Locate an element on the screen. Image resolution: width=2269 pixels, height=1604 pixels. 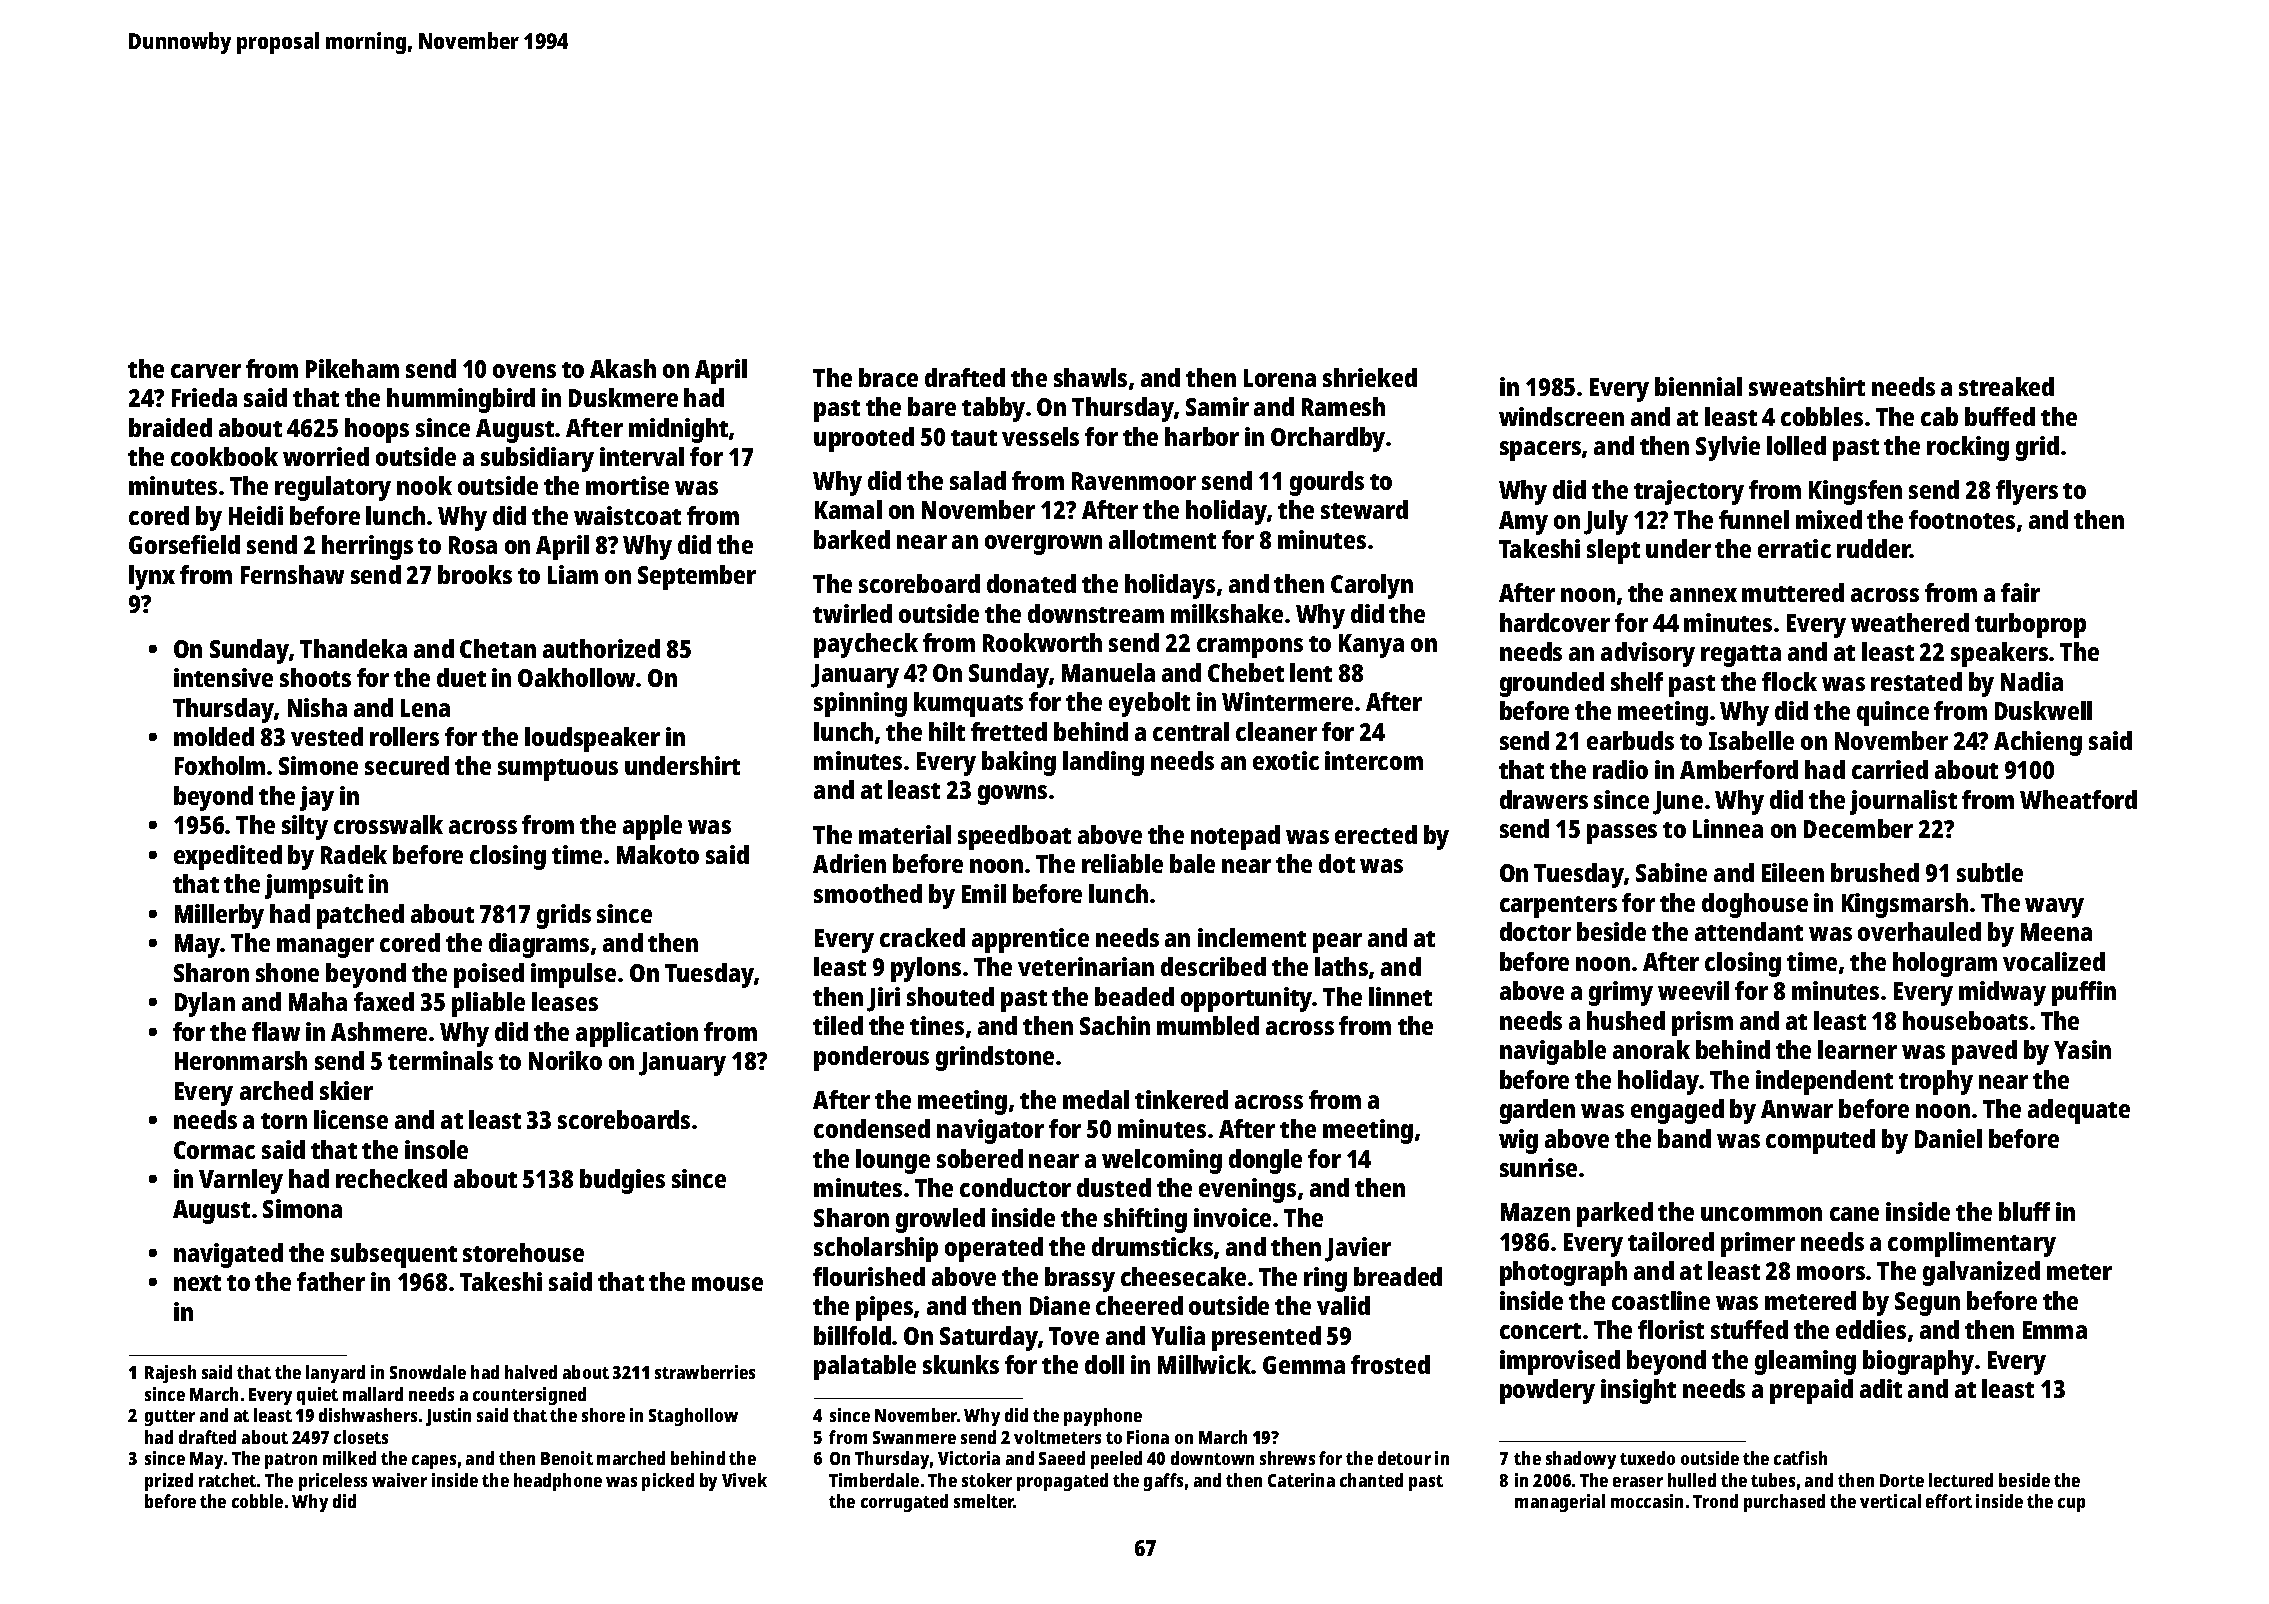
braided is located at coordinates (170, 427).
